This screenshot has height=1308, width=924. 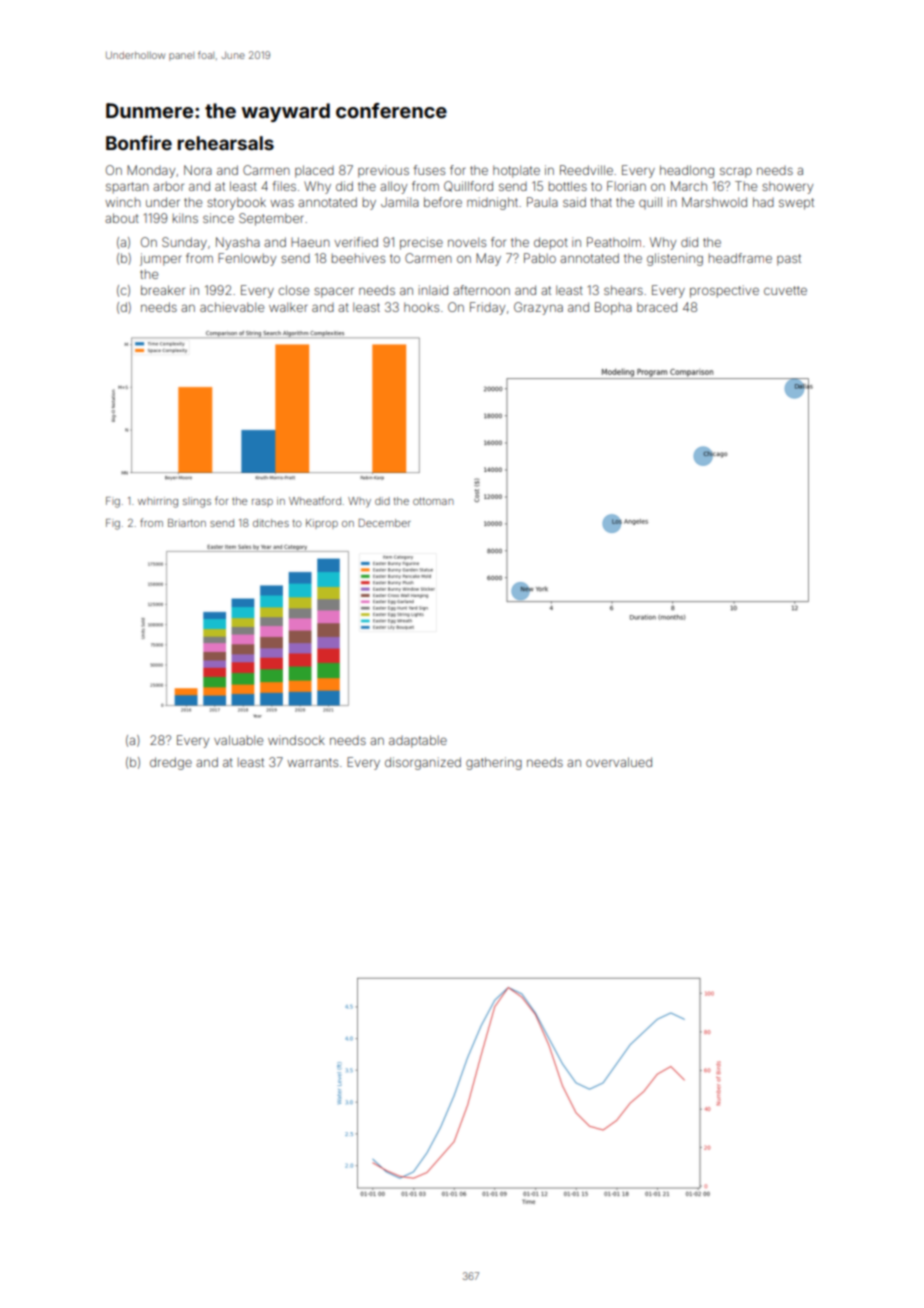 I want to click on verified, so click(x=356, y=242).
